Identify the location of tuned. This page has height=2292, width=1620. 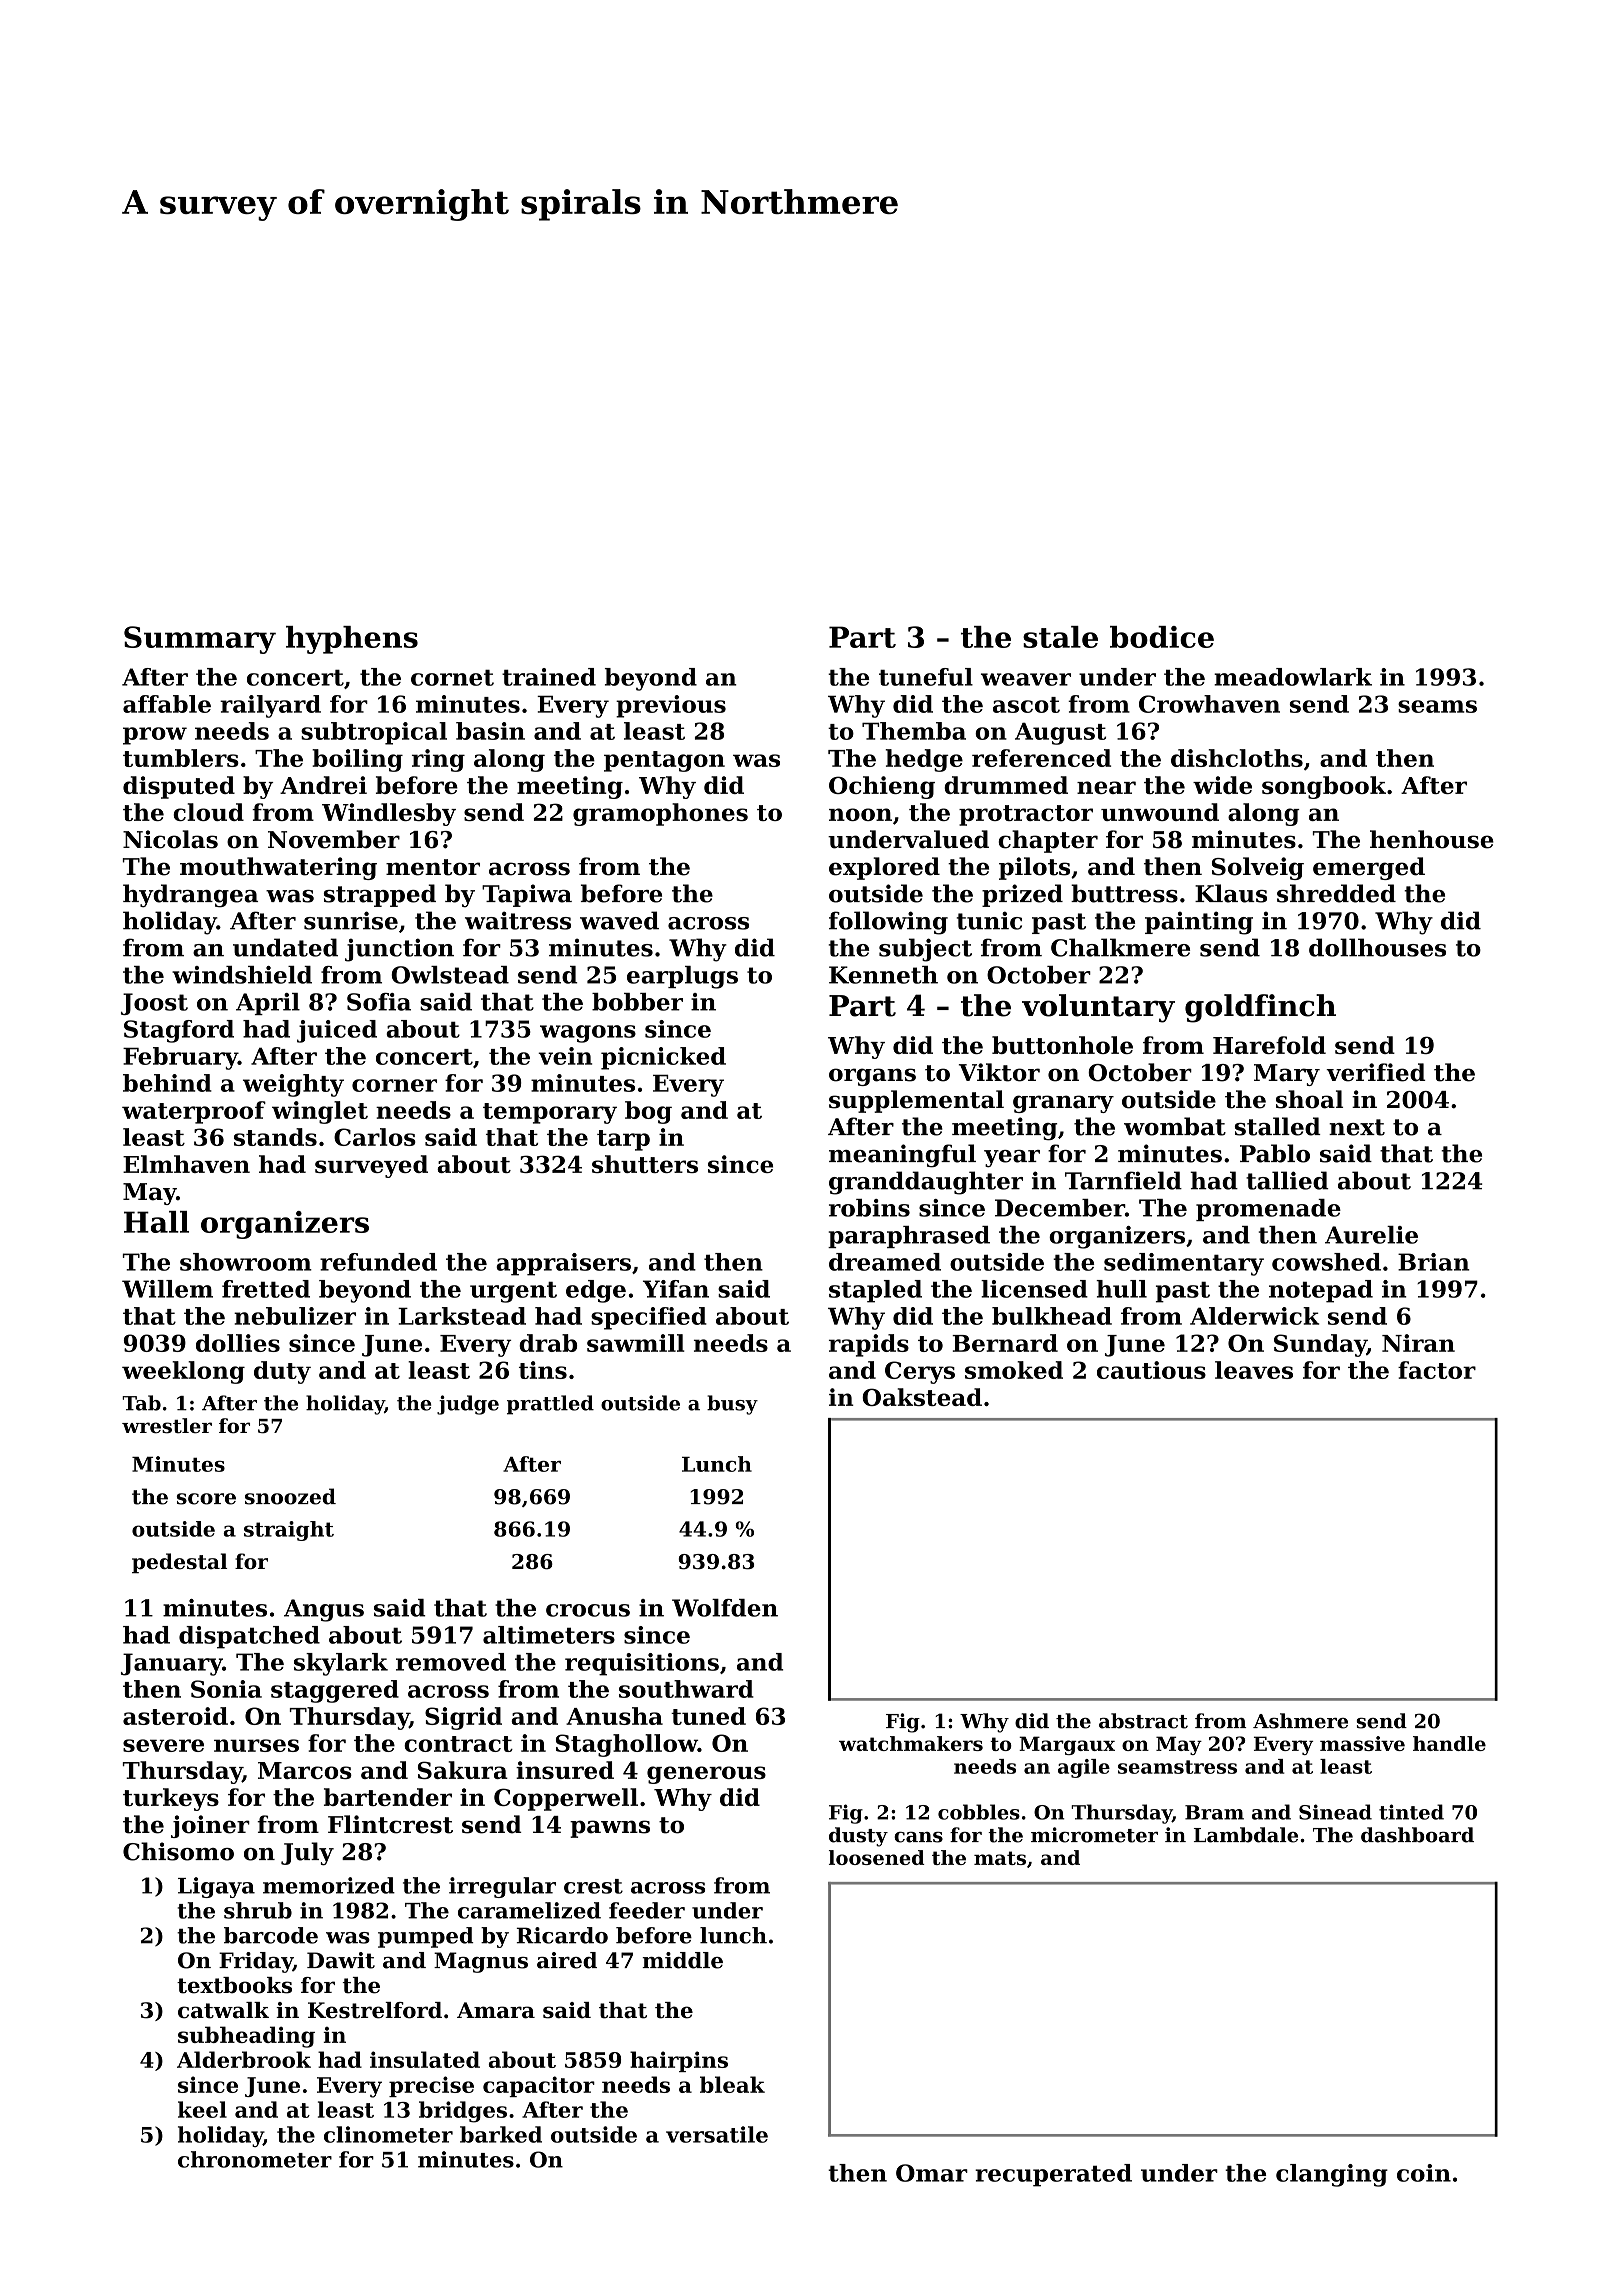
(708, 1716).
